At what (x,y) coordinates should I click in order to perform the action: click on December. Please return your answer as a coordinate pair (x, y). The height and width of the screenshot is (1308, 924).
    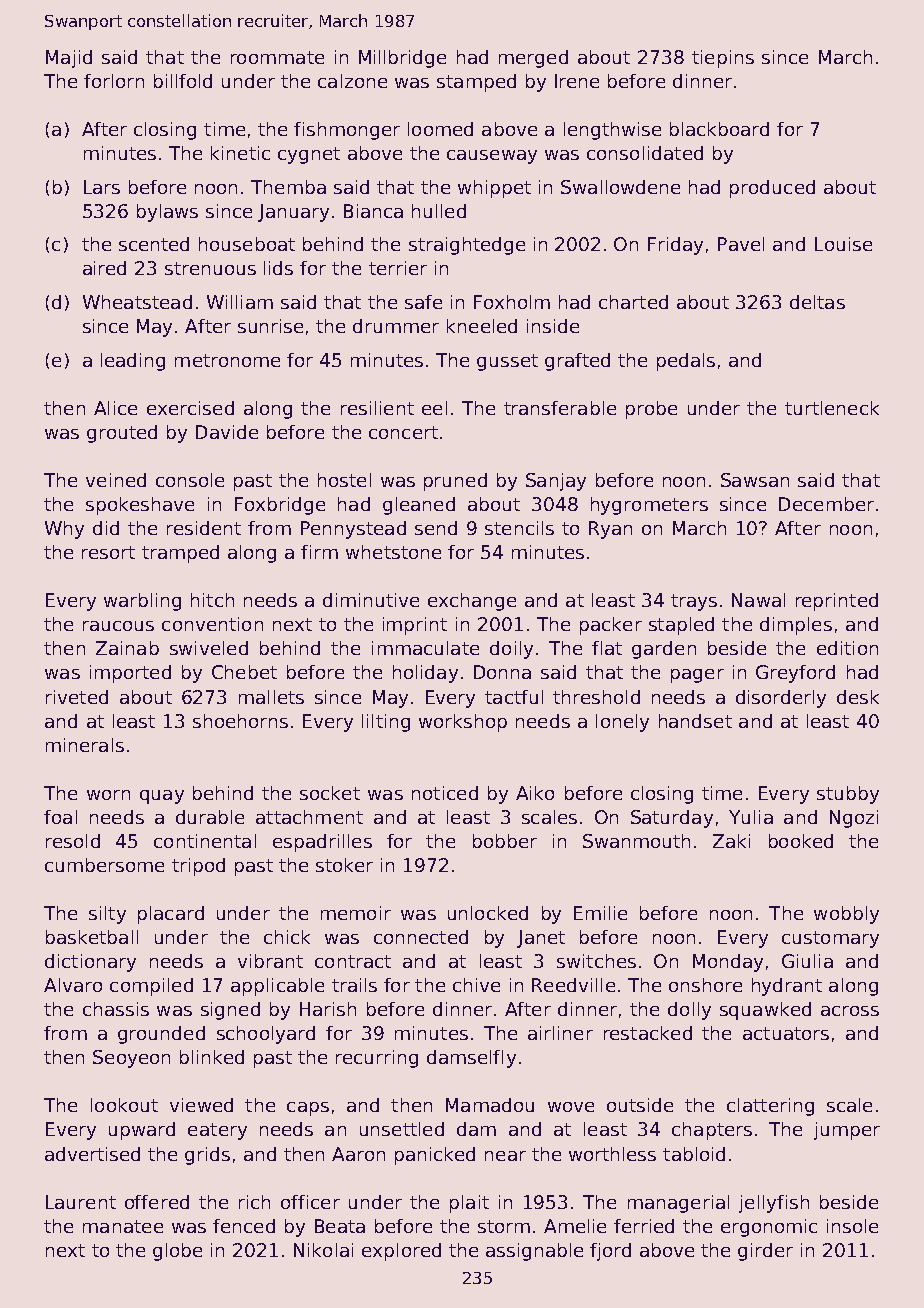
    Looking at the image, I should click on (826, 504).
